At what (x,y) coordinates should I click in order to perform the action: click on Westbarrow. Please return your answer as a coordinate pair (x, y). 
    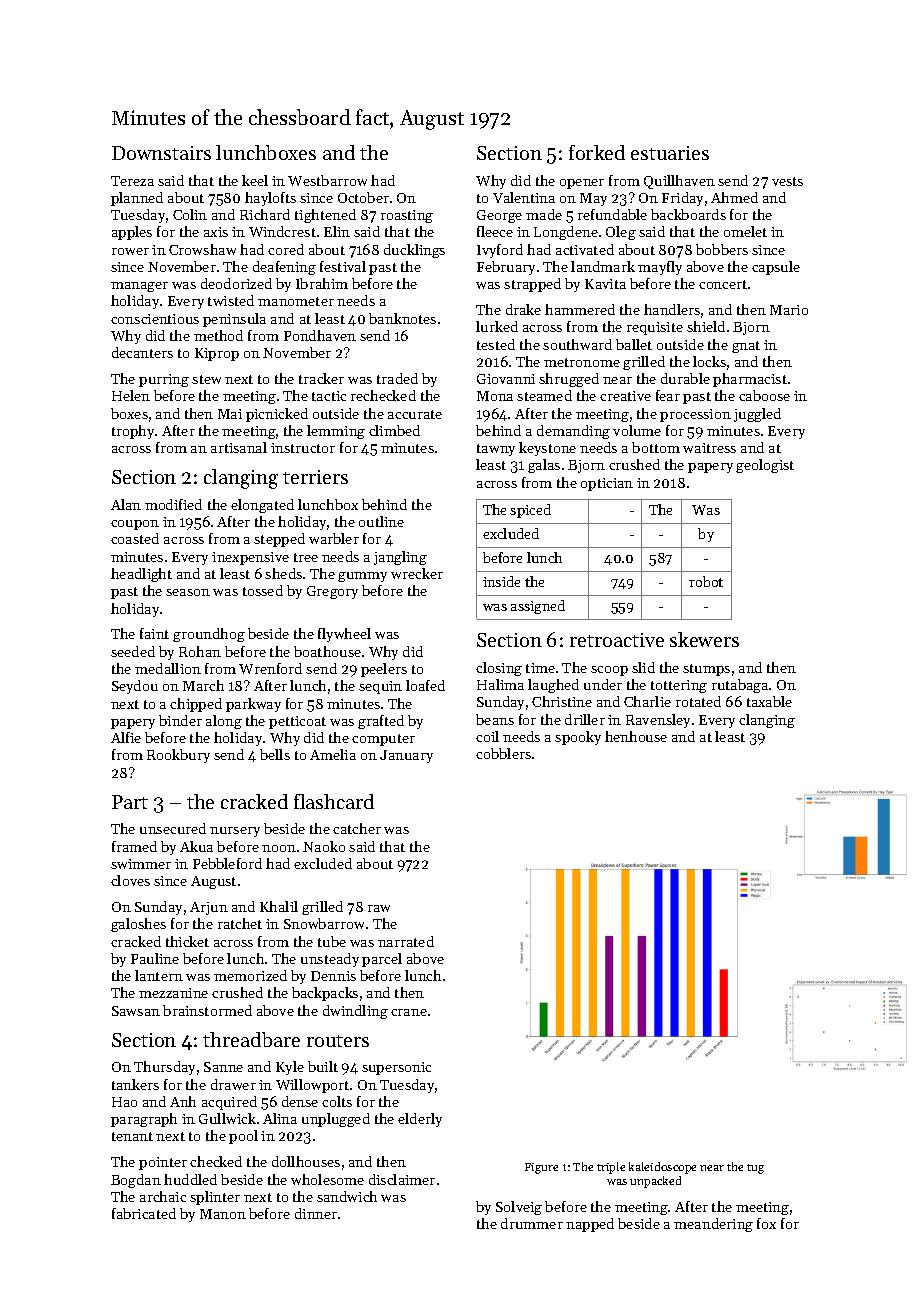
    Looking at the image, I should click on (327, 180).
